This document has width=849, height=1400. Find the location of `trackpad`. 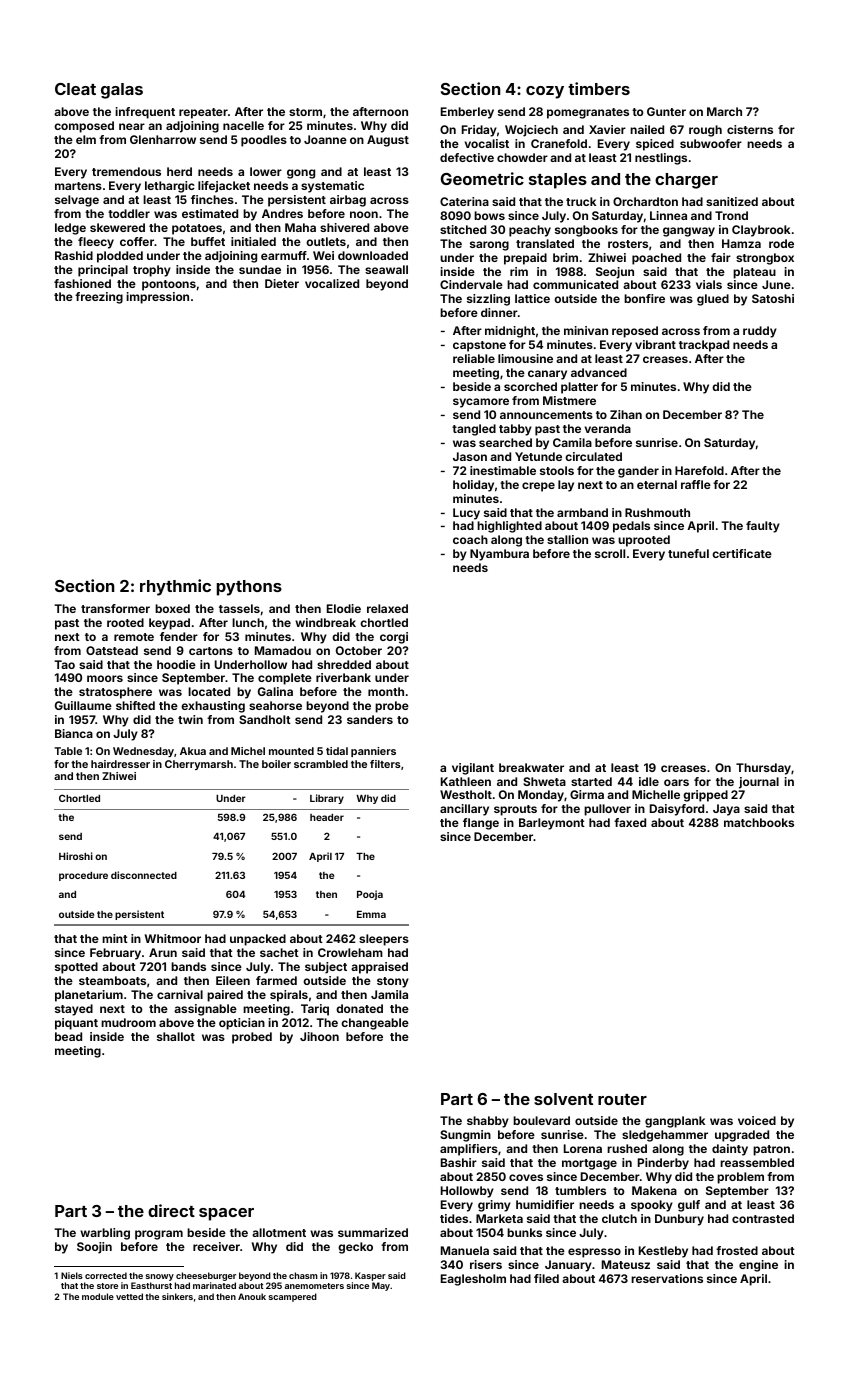

trackpad is located at coordinates (704, 346).
